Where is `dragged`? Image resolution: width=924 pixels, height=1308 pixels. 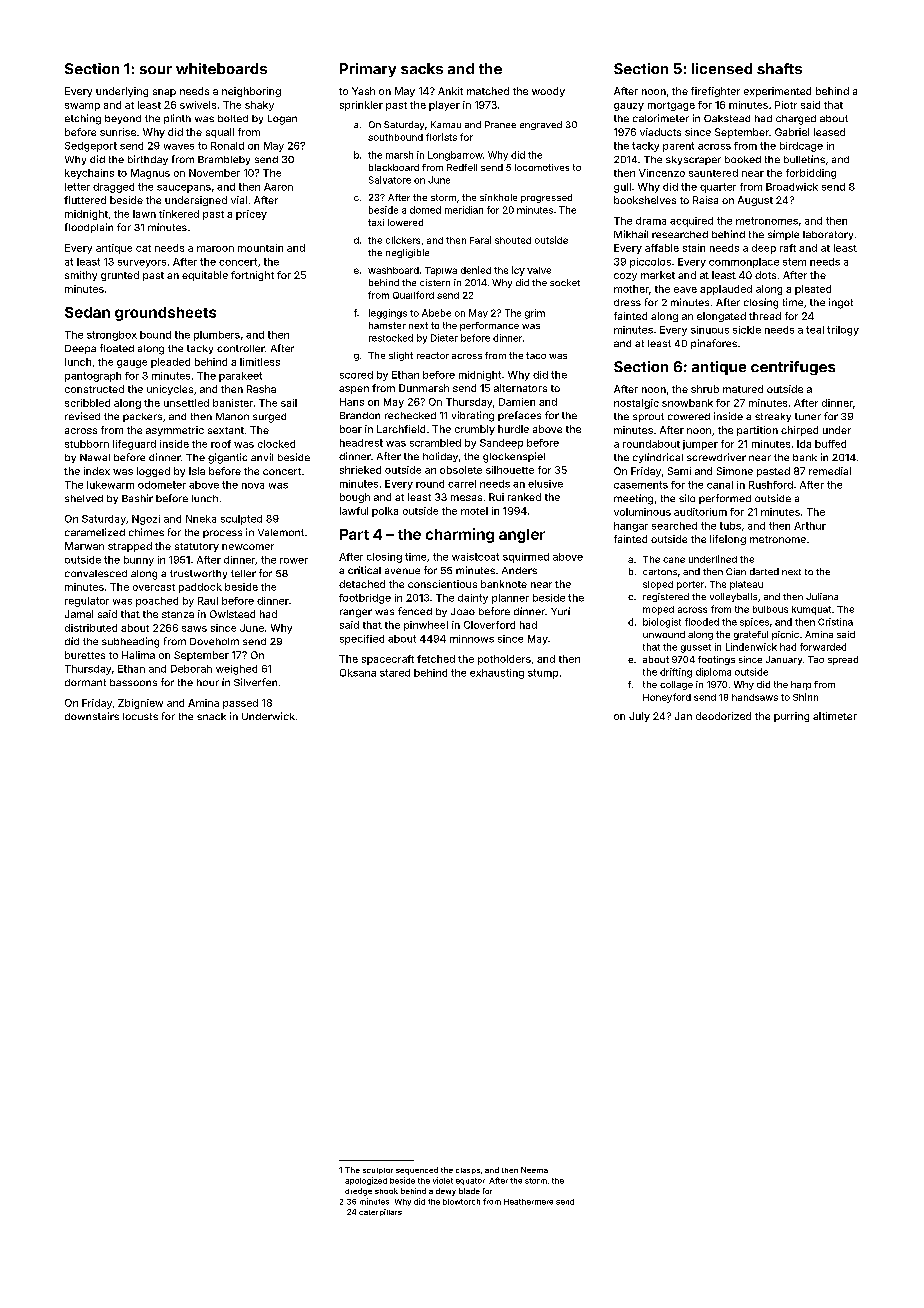 dragged is located at coordinates (113, 188).
